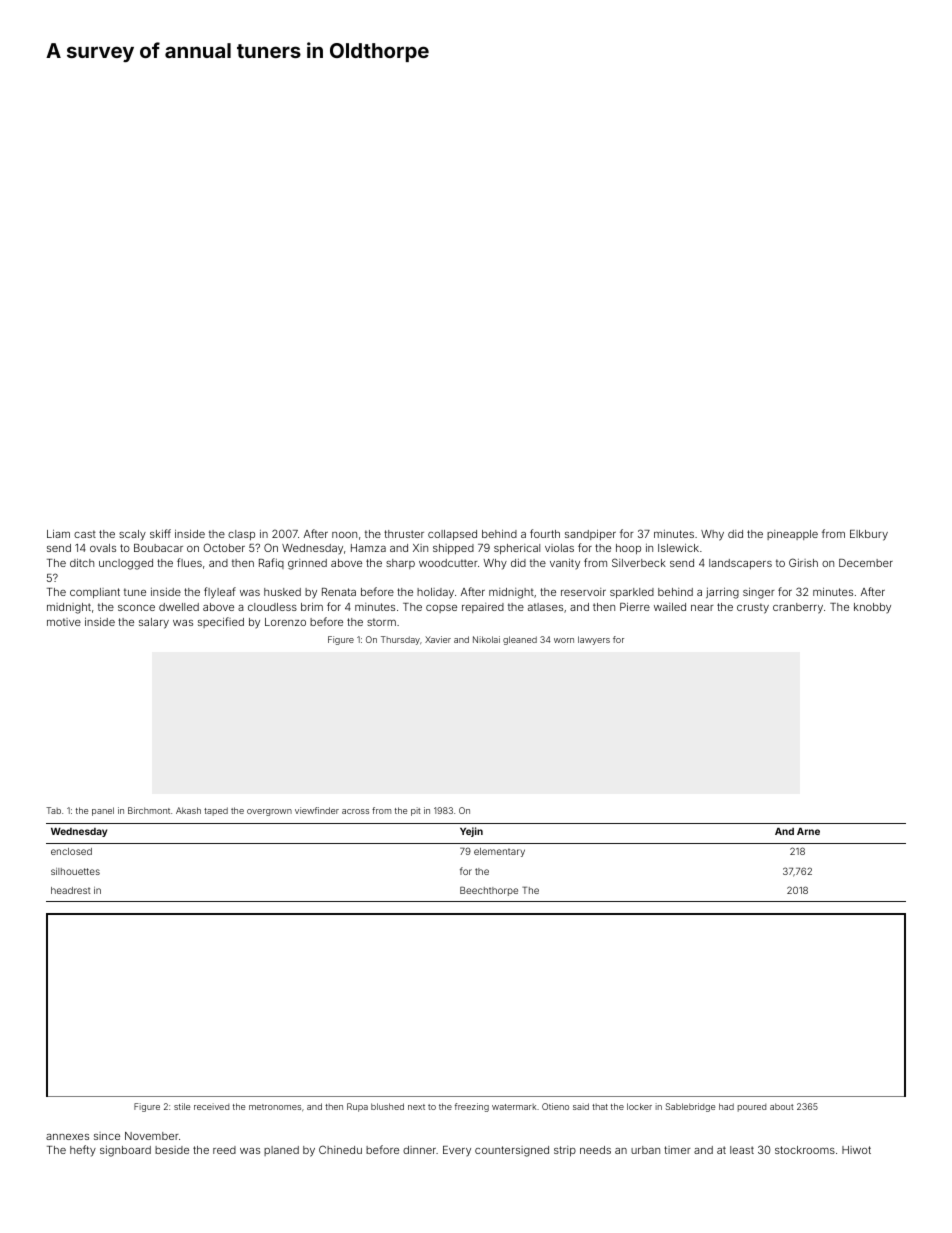  Describe the element at coordinates (489, 891) in the document. I see `Beechthorpe` at that location.
